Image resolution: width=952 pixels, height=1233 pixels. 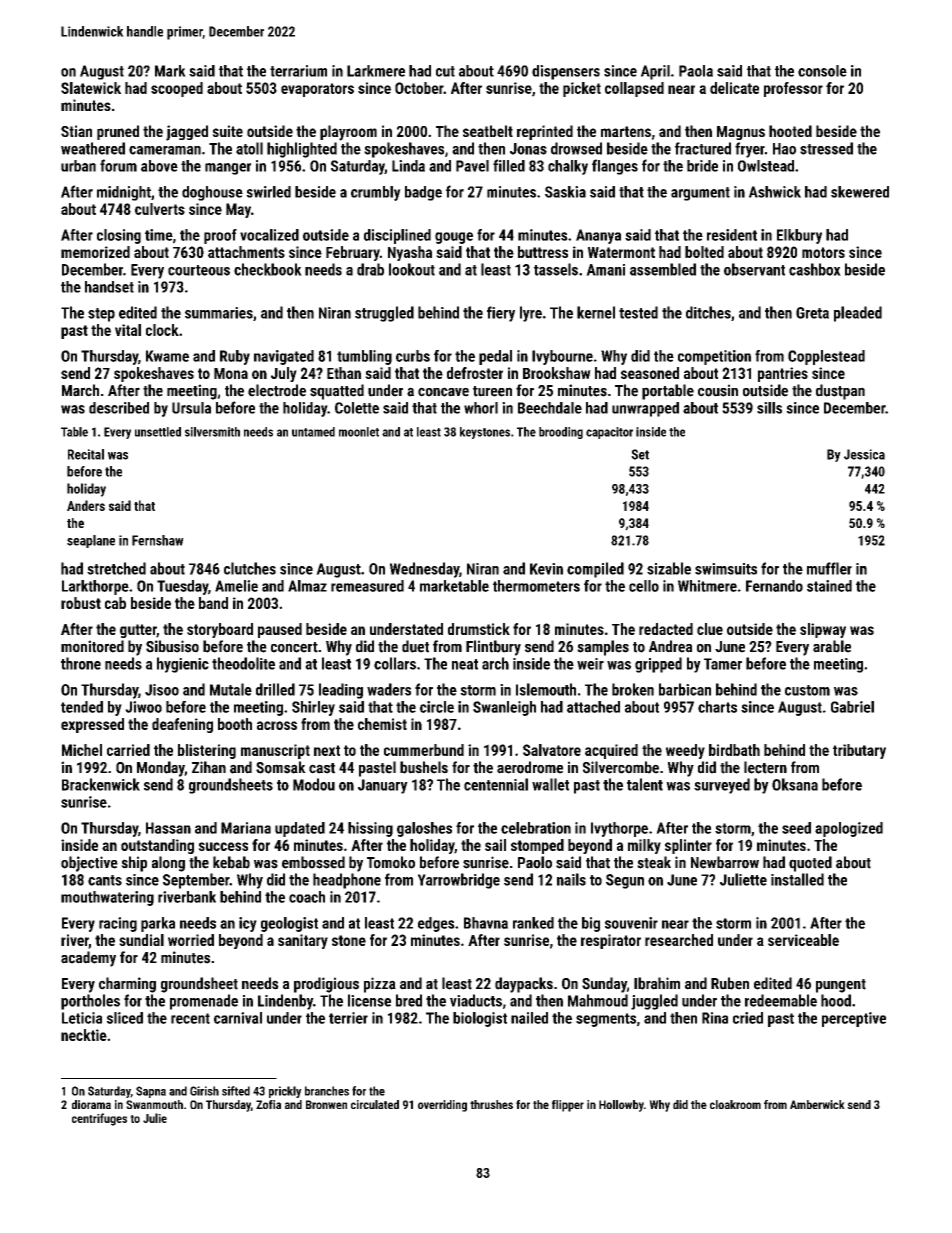 What do you see at coordinates (723, 664) in the screenshot?
I see `Tamer` at bounding box center [723, 664].
